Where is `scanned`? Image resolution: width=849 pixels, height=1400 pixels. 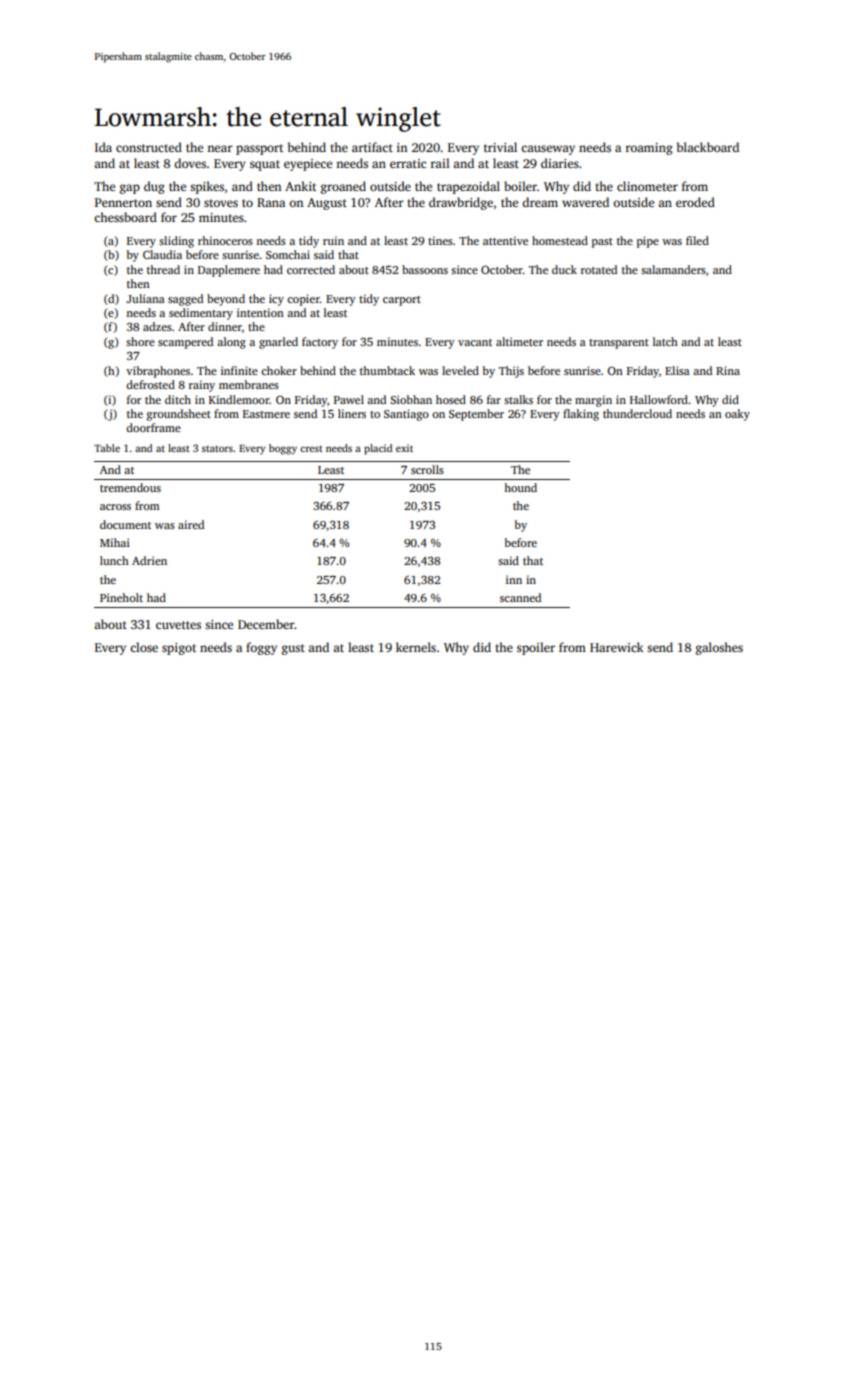
scanned is located at coordinates (520, 597).
